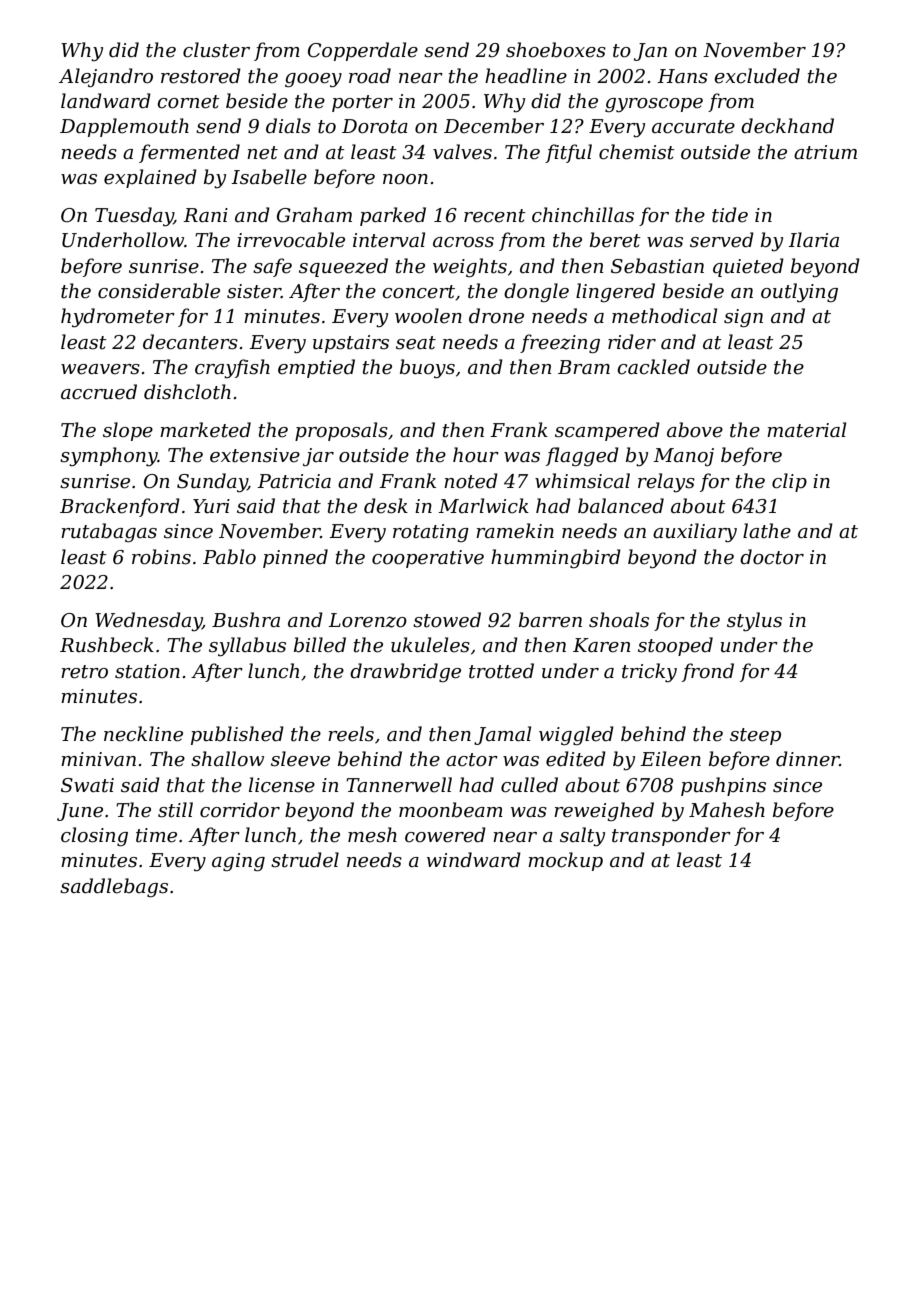 Image resolution: width=924 pixels, height=1308 pixels. What do you see at coordinates (462, 152) in the screenshot?
I see `valves` at bounding box center [462, 152].
